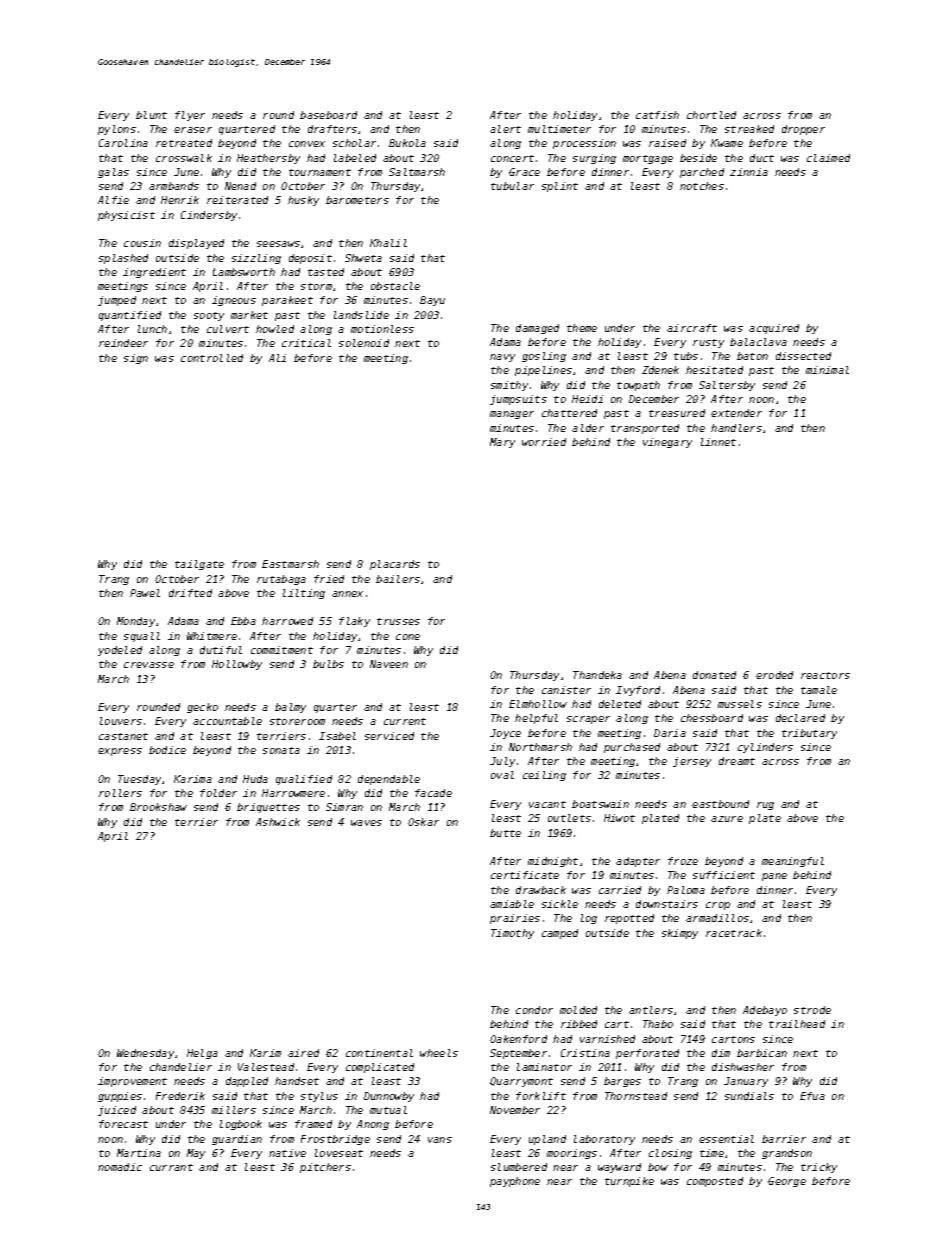  Describe the element at coordinates (209, 316) in the image. I see `sooty` at that location.
